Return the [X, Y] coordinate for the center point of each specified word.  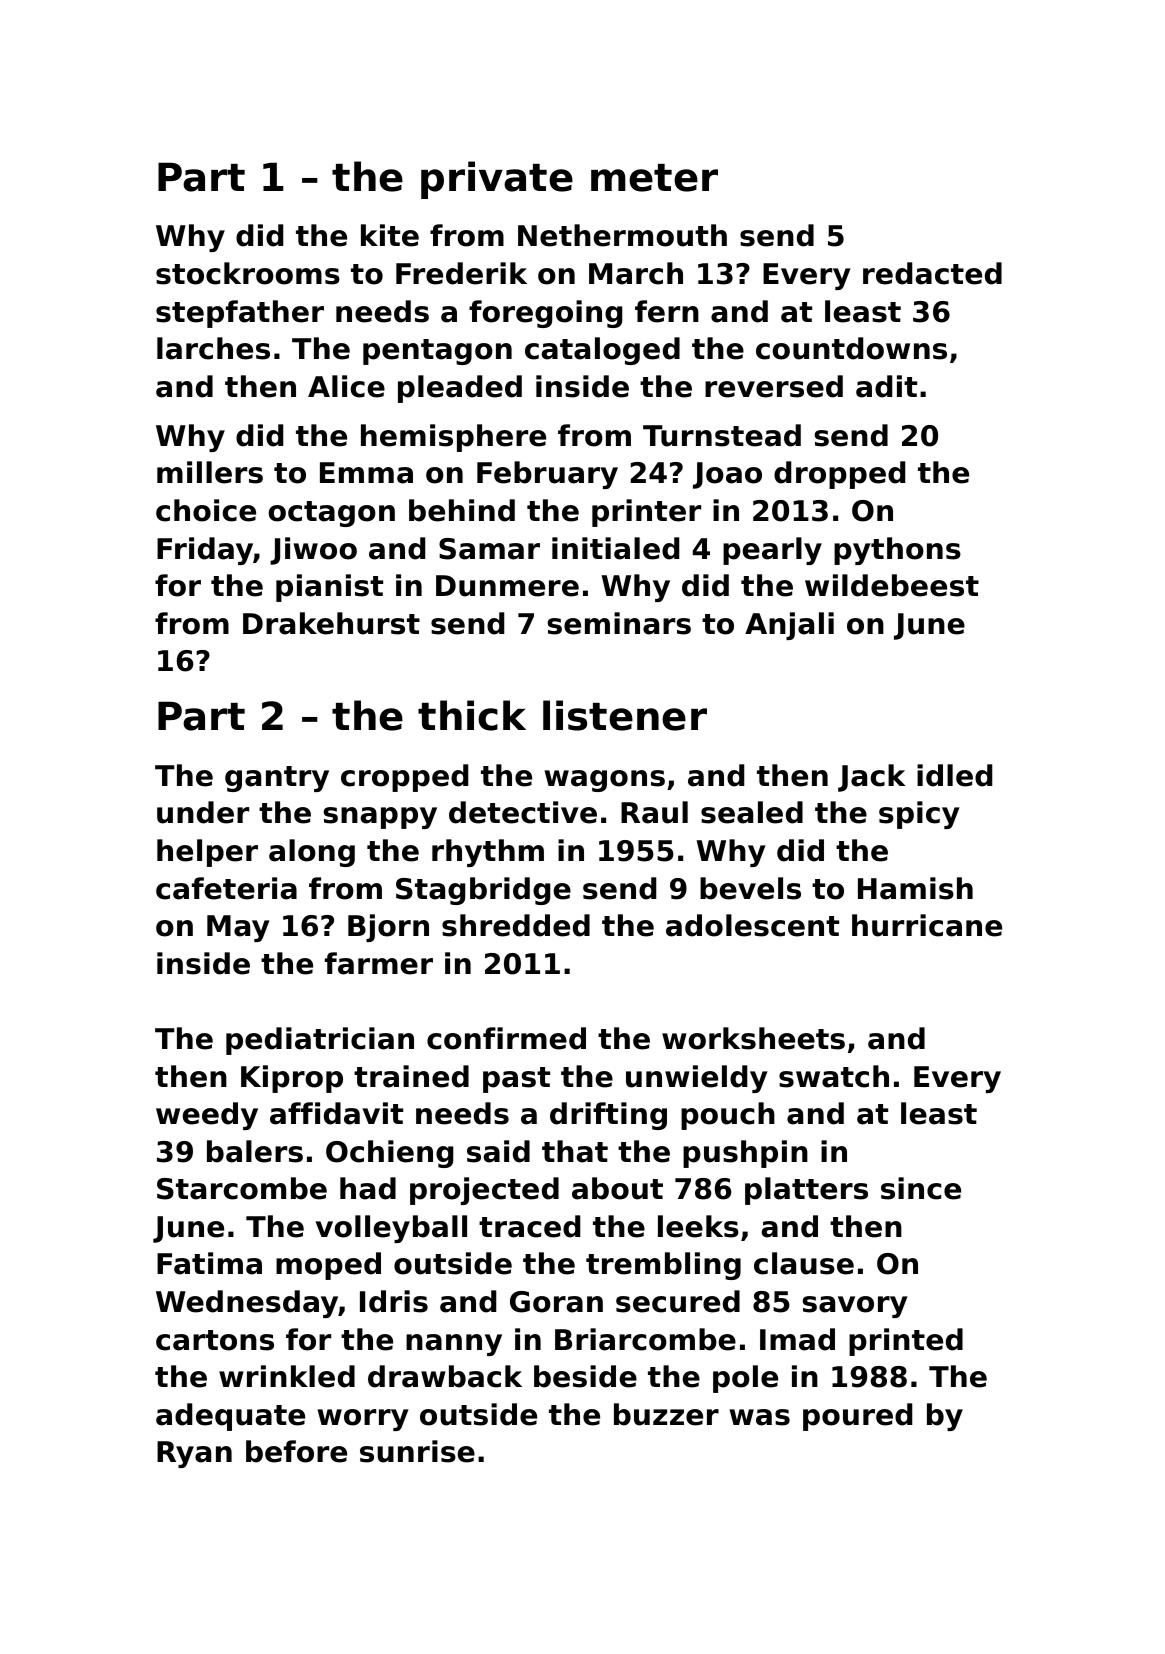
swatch [834, 1076]
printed [906, 1342]
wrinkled [287, 1376]
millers [210, 472]
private [497, 180]
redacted [932, 273]
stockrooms [248, 273]
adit [886, 386]
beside [585, 1376]
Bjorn [388, 928]
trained [411, 1076]
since [921, 1188]
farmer [379, 963]
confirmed [506, 1038]
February [547, 475]
